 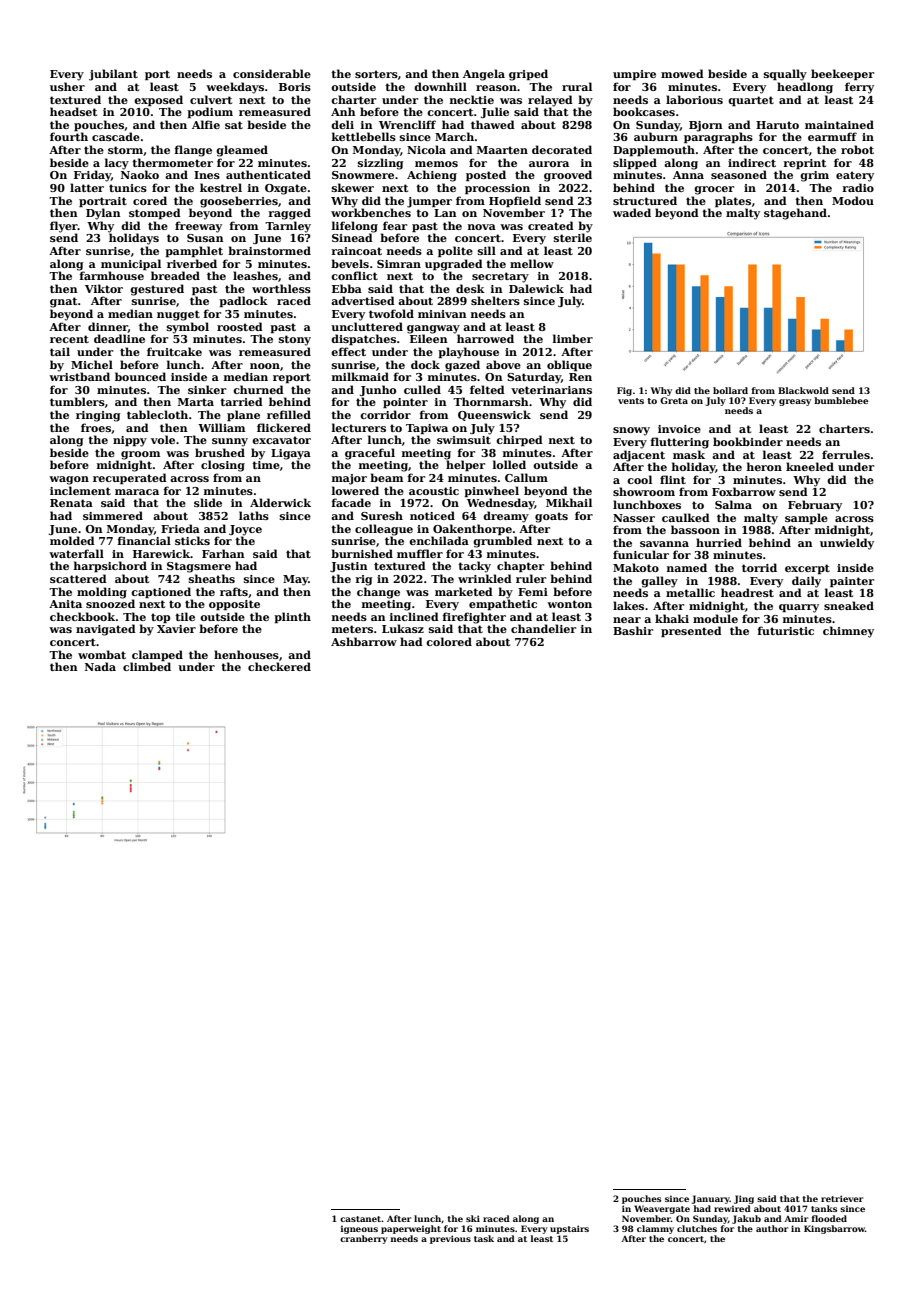 What do you see at coordinates (473, 1218) in the page?
I see `ski` at bounding box center [473, 1218].
